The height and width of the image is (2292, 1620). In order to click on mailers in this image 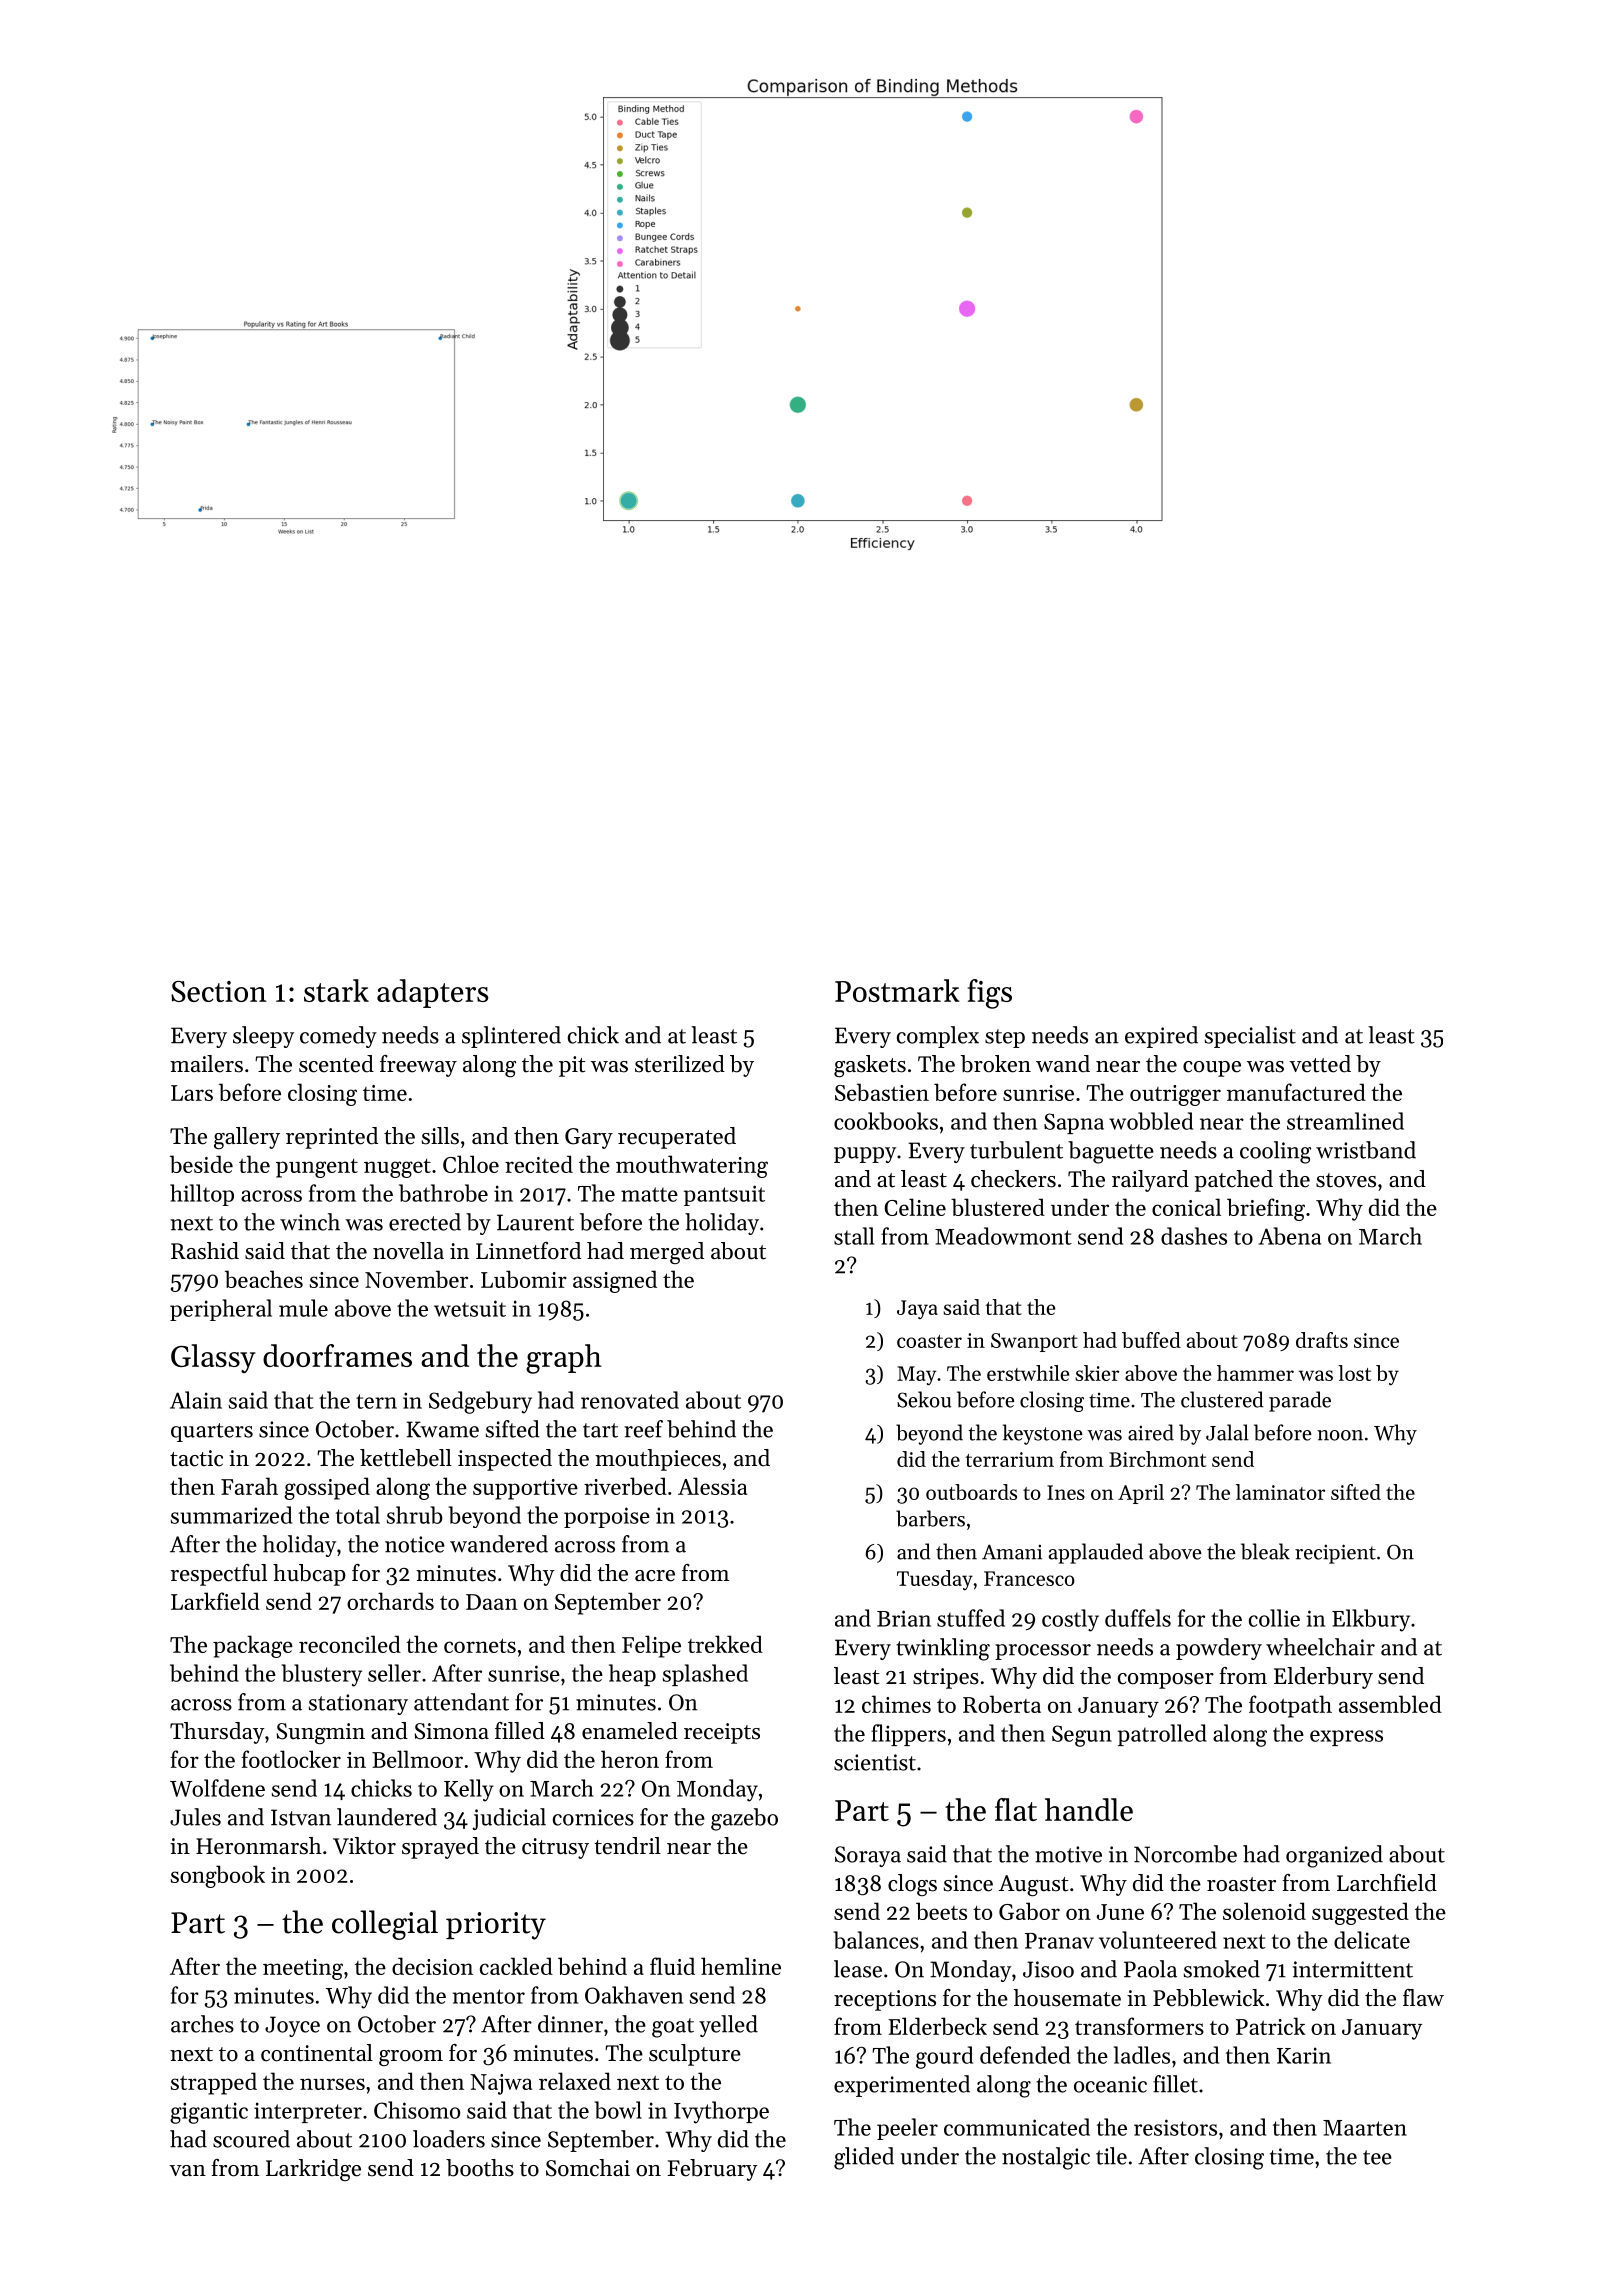, I will do `click(206, 1064)`.
